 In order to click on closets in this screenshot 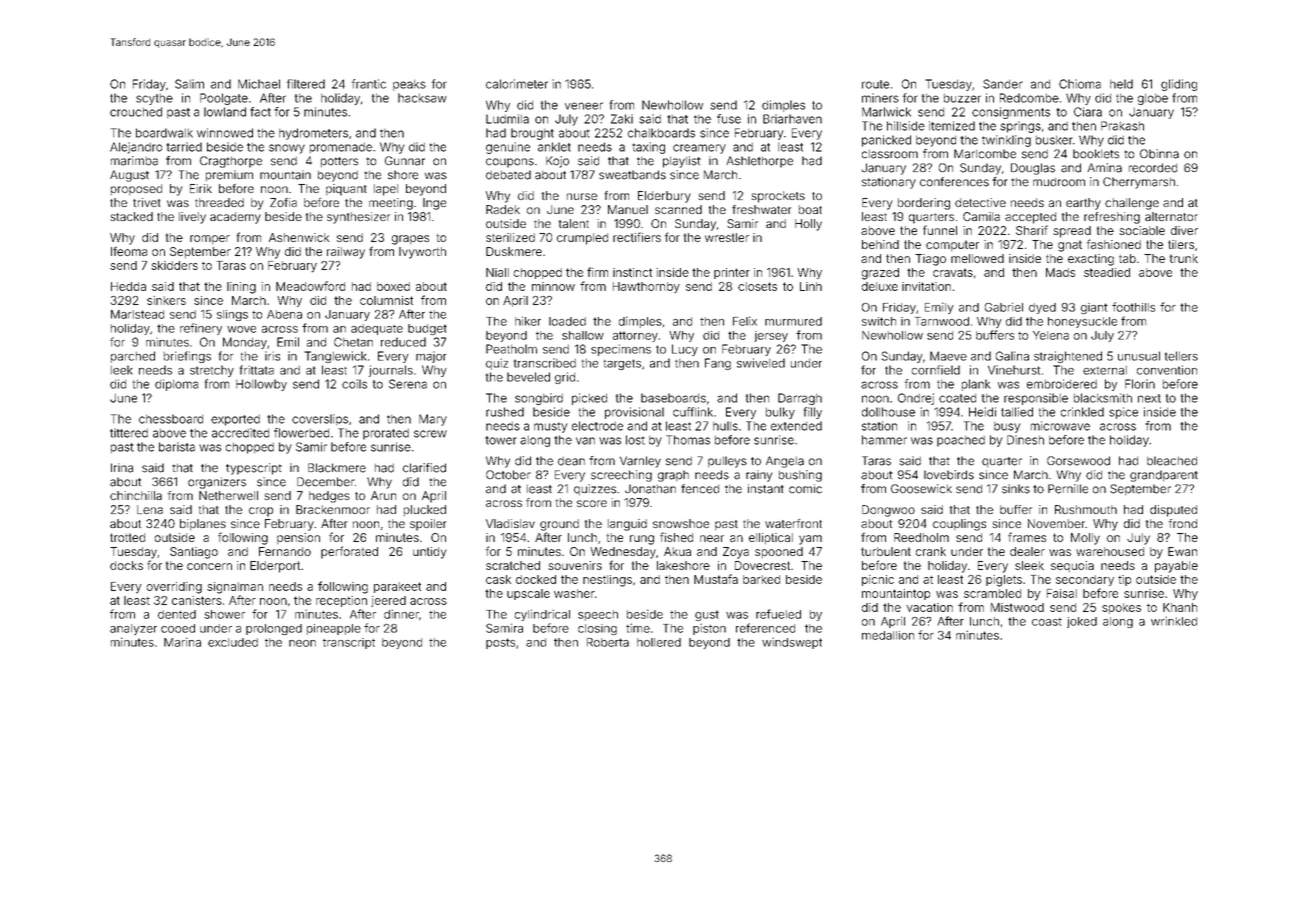, I will do `click(757, 286)`.
